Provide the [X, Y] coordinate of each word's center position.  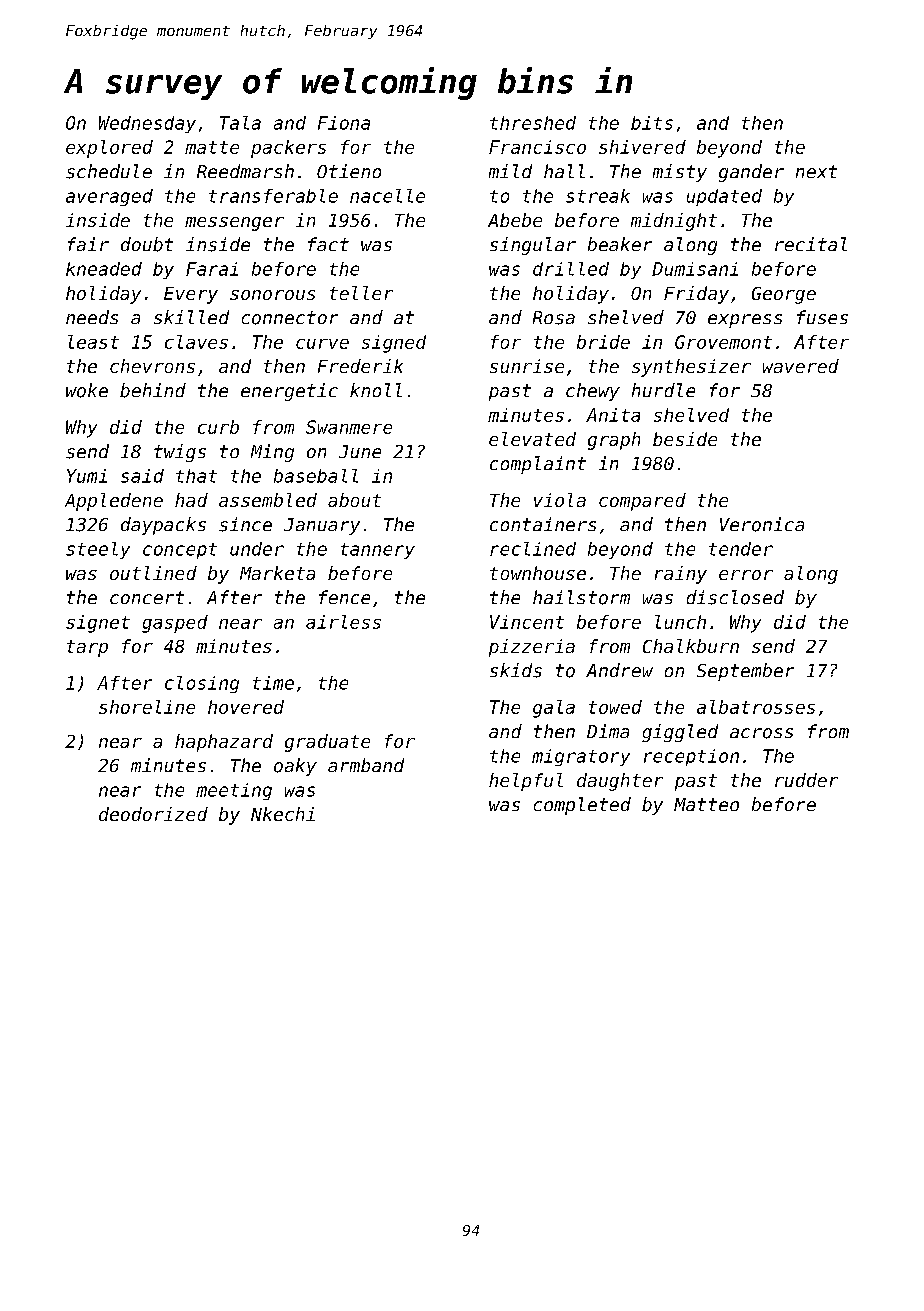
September [745, 672]
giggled [680, 733]
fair [88, 244]
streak [598, 196]
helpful [526, 782]
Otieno [349, 171]
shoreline [147, 707]
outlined [153, 573]
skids [516, 670]
